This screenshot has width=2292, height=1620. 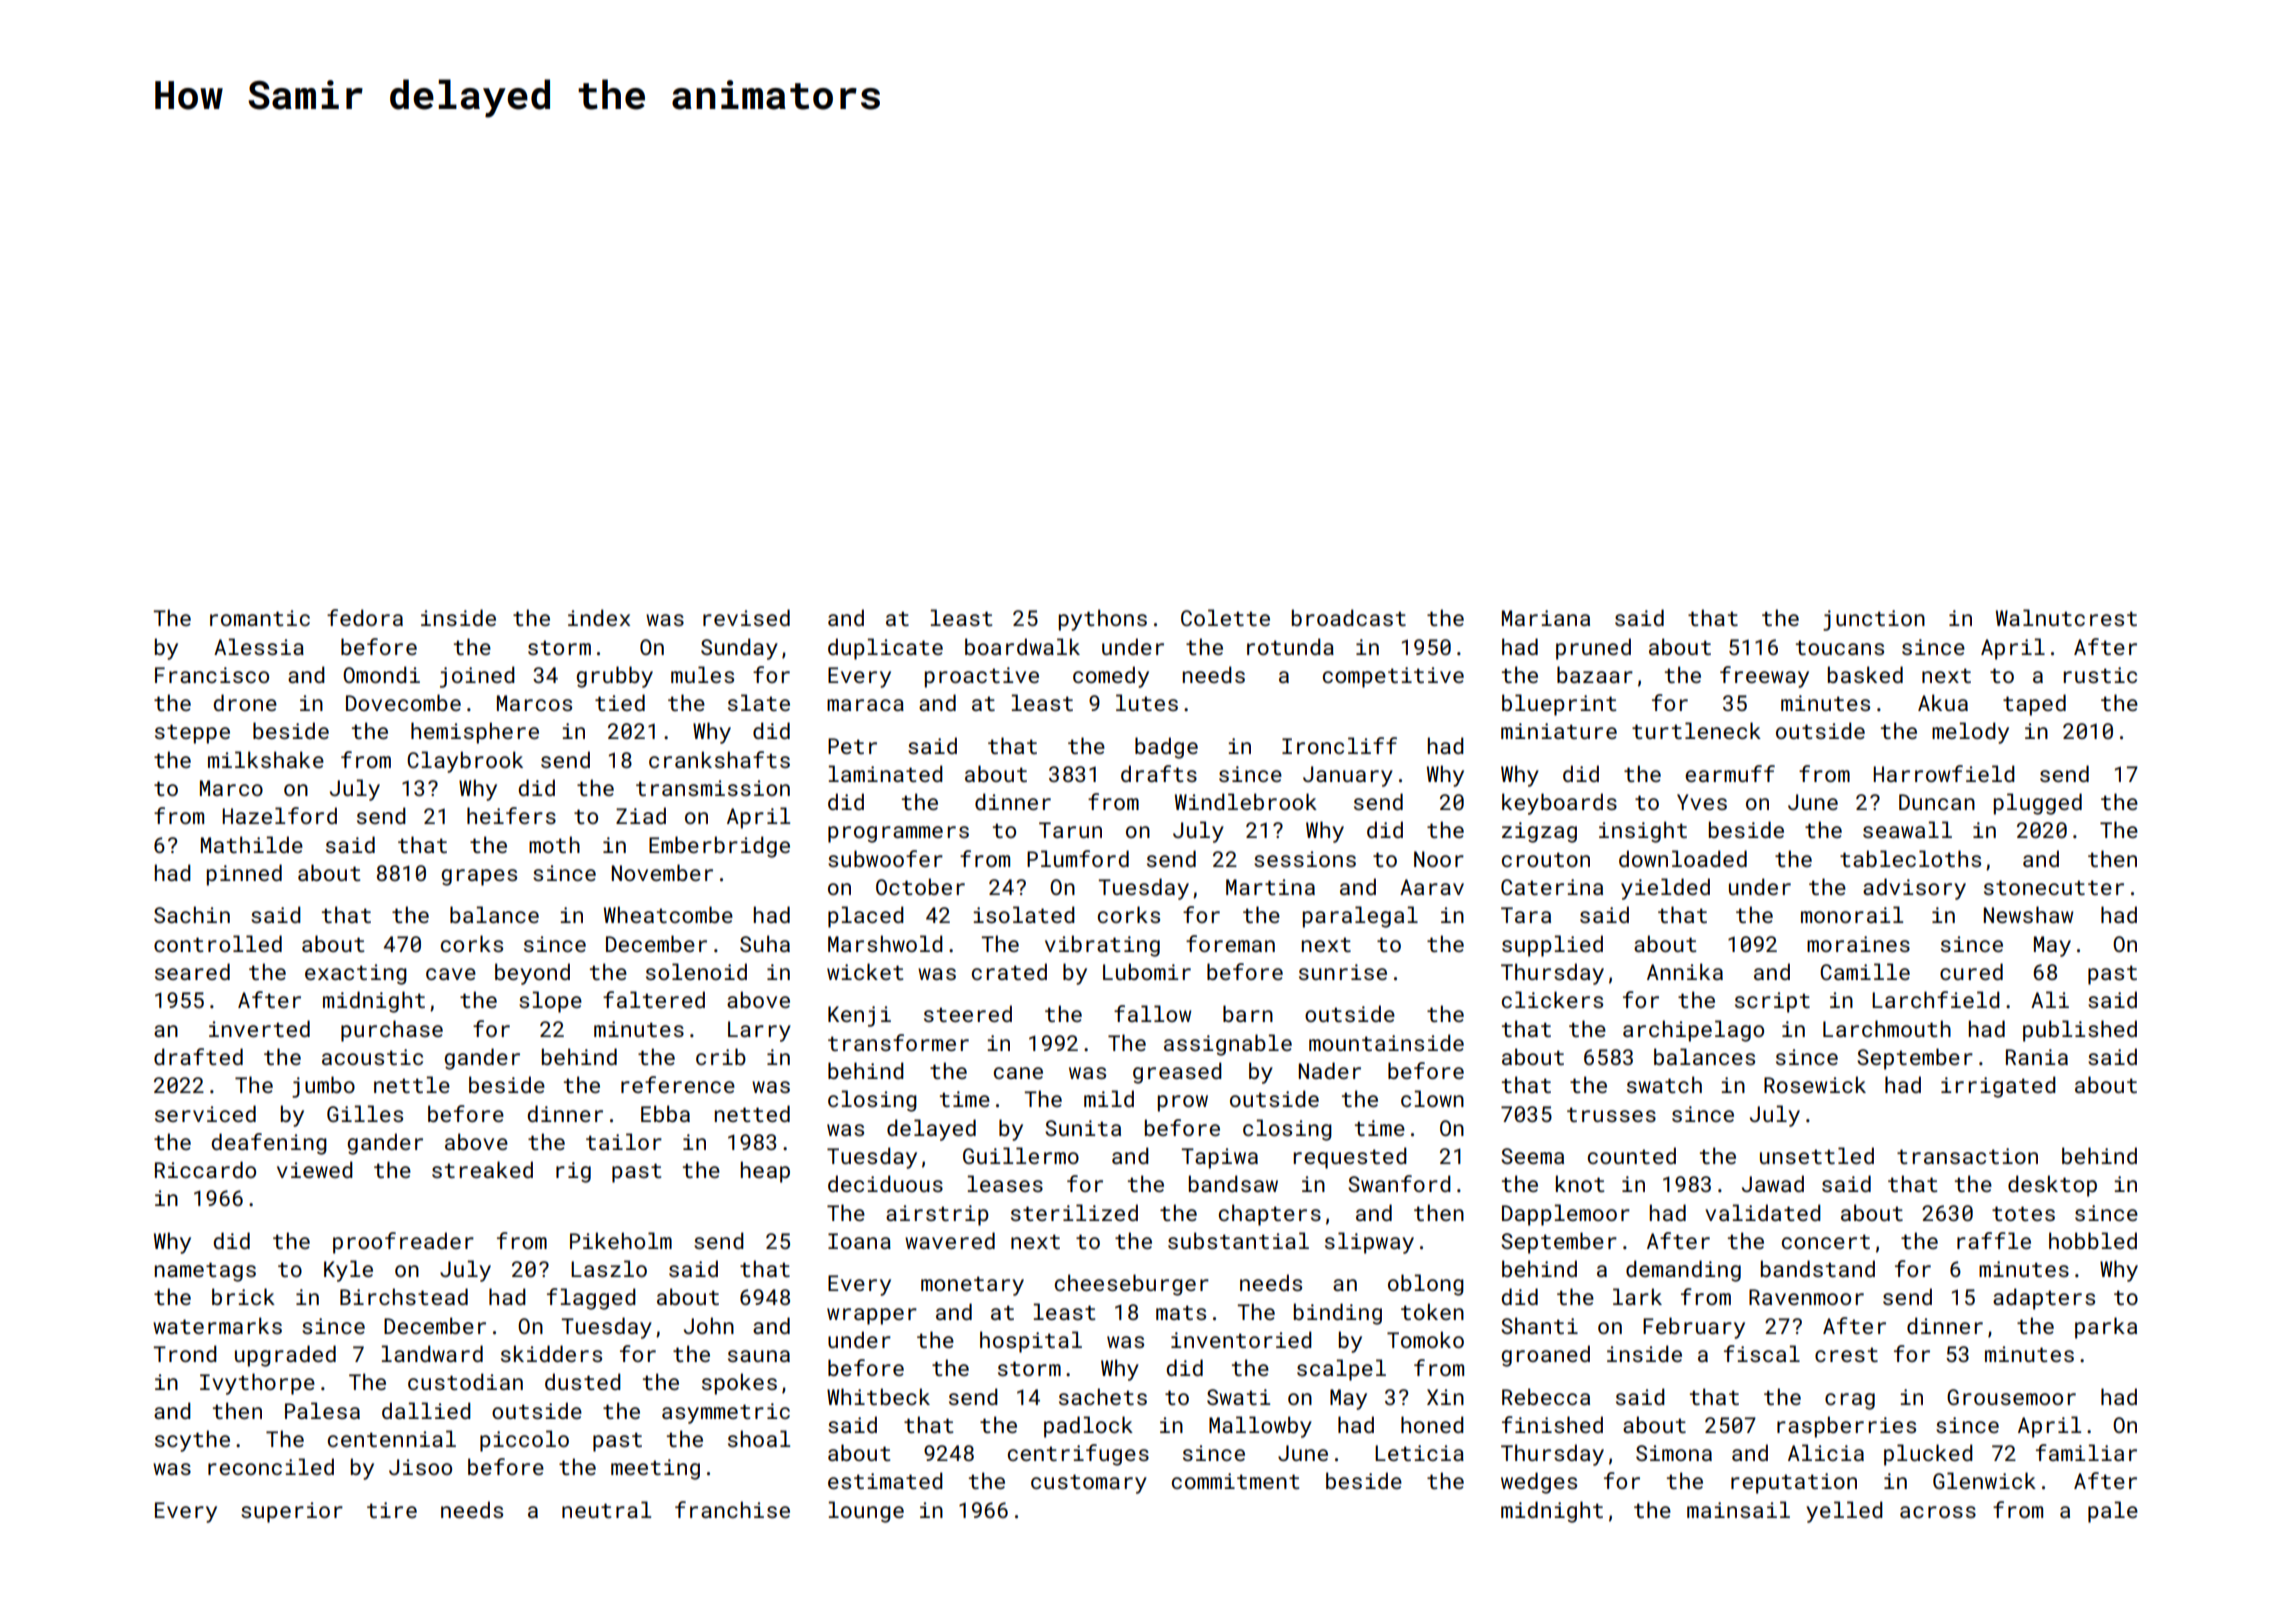 I want to click on Birchstead, so click(x=404, y=1296).
